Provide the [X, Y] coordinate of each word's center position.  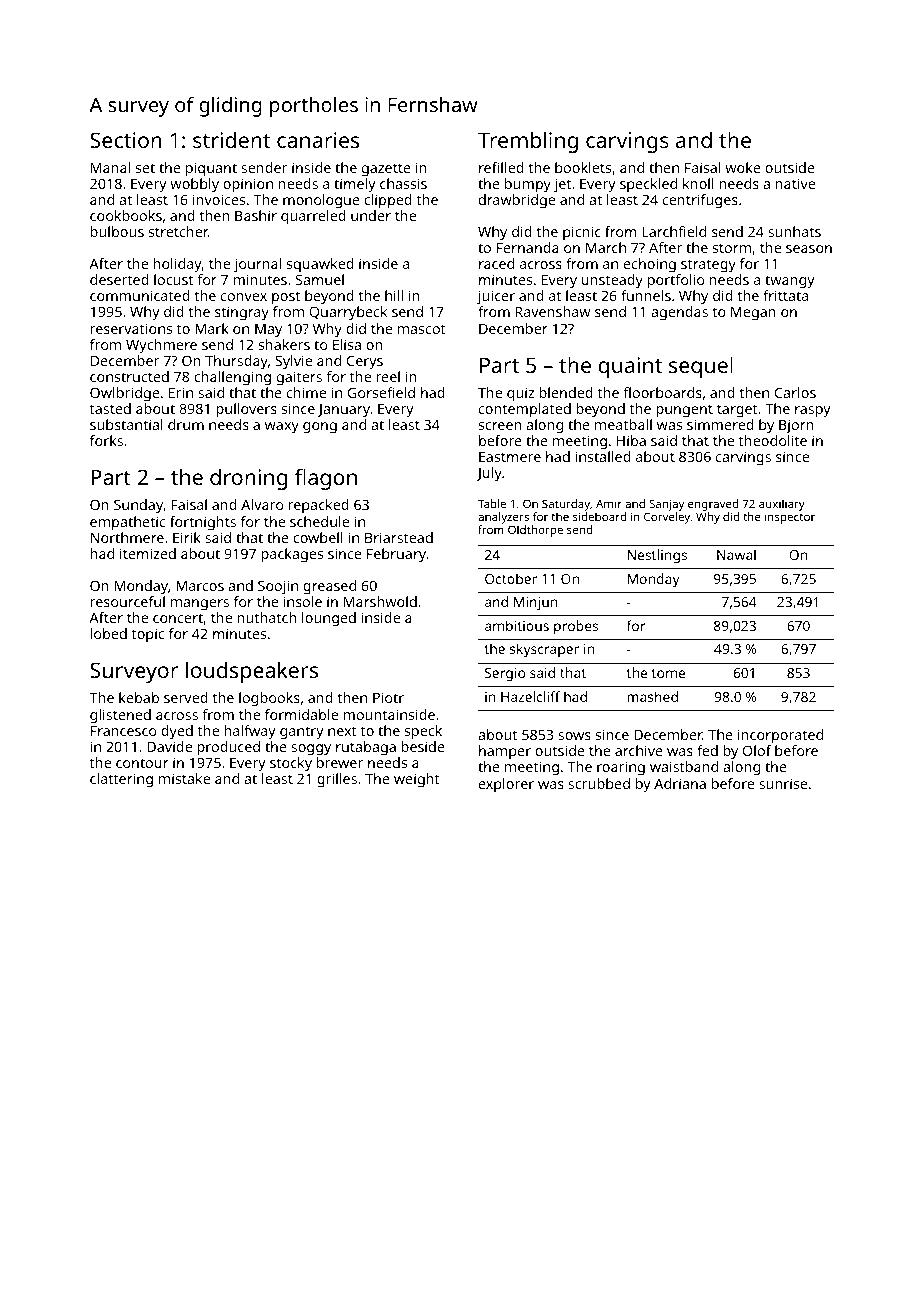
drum [186, 424]
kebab [139, 697]
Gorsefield [381, 392]
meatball [623, 424]
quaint [630, 367]
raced [496, 263]
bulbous [117, 231]
